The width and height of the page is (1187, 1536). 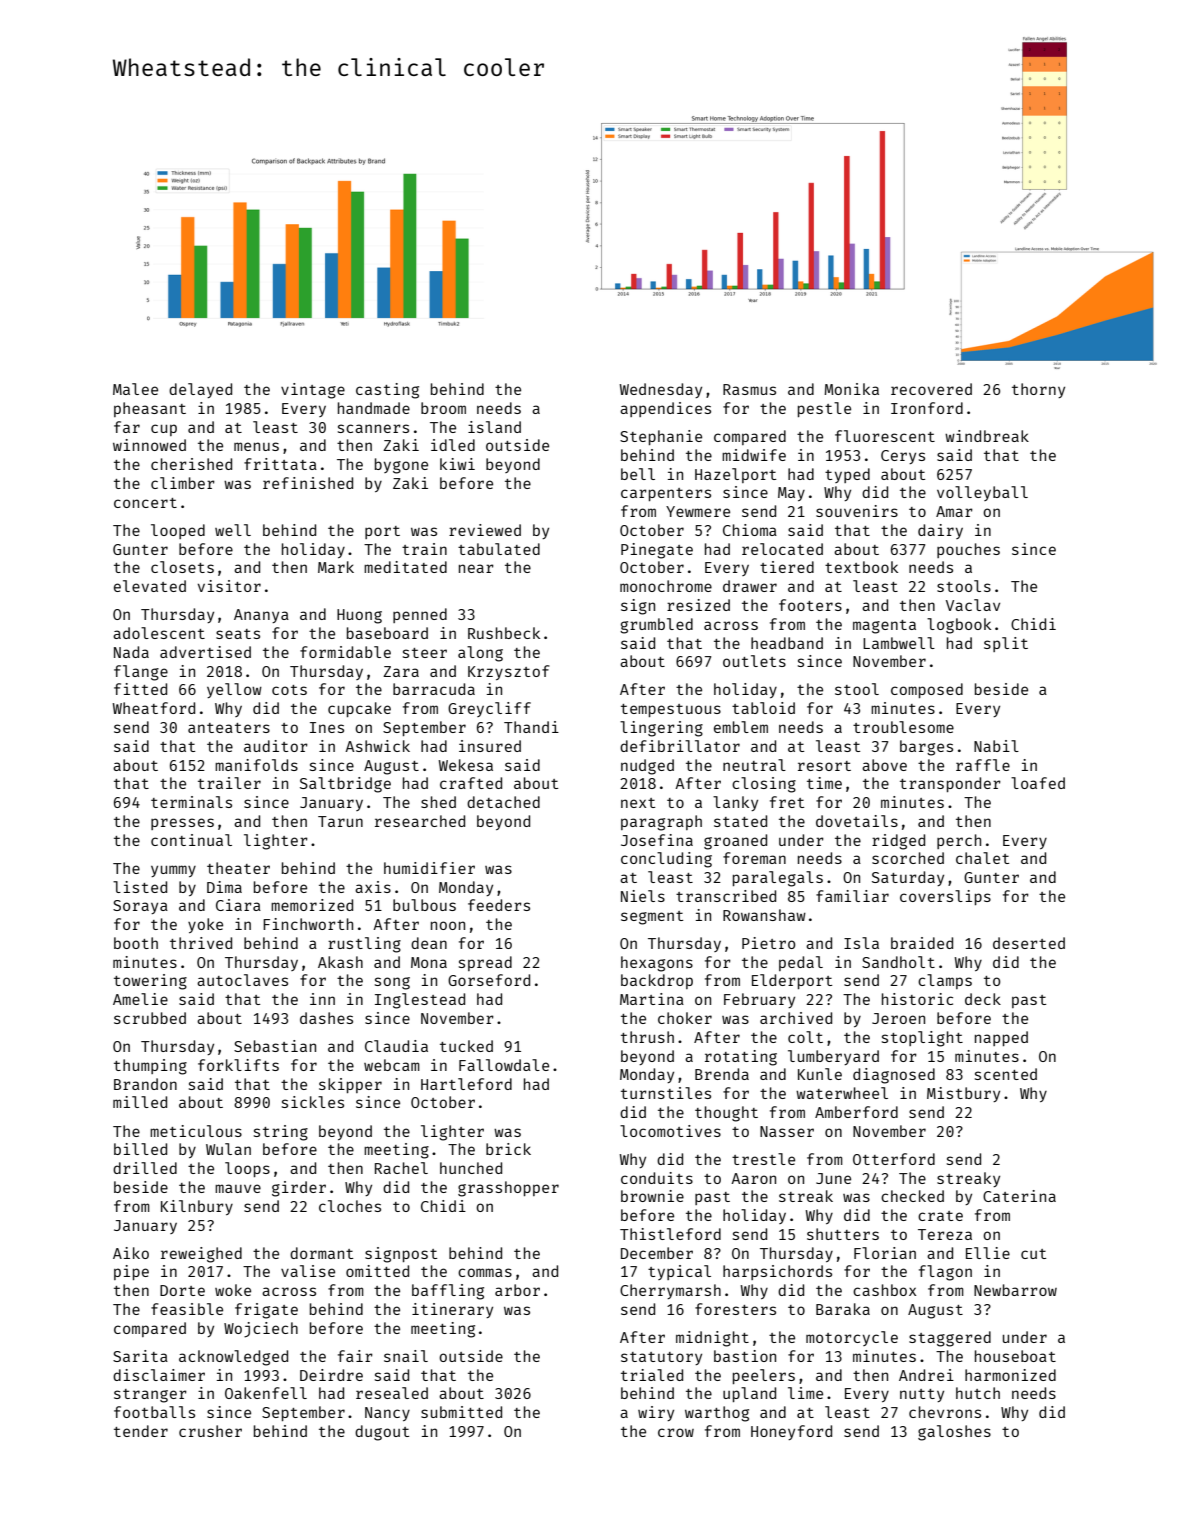 What do you see at coordinates (377, 746) in the page?
I see `Ashwick` at bounding box center [377, 746].
